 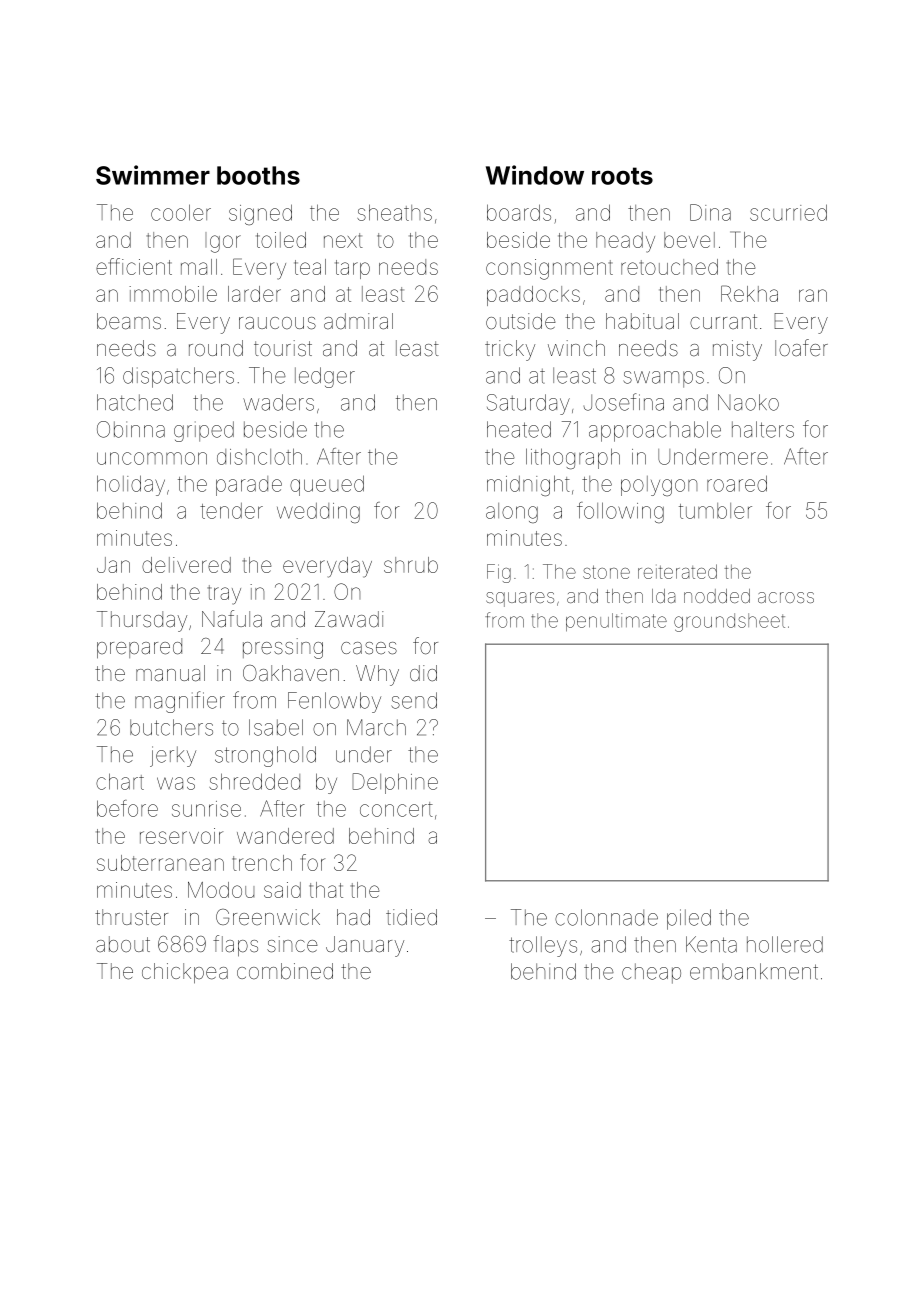 What do you see at coordinates (258, 175) in the screenshot?
I see `booths` at bounding box center [258, 175].
